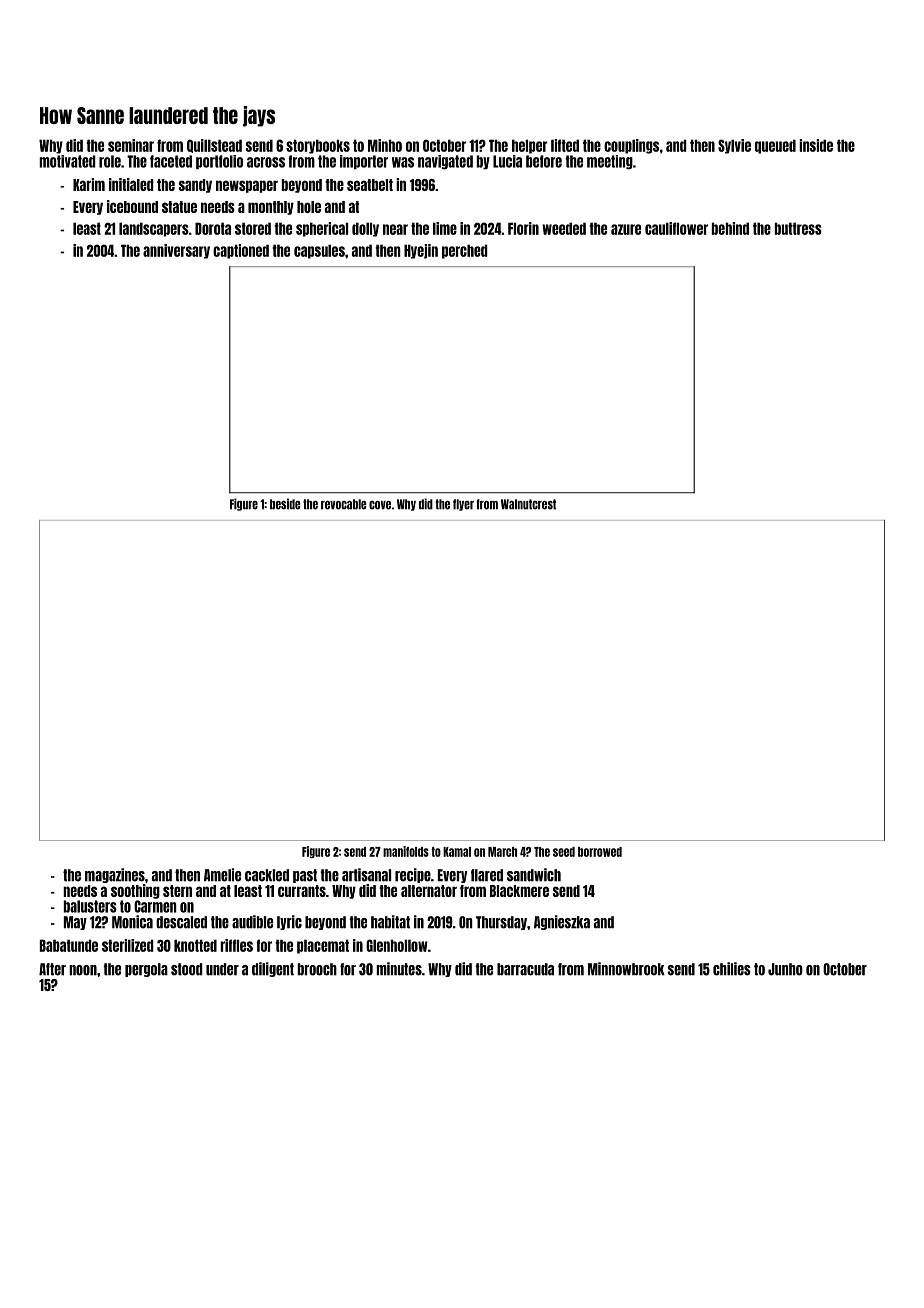 This screenshot has width=924, height=1308. Describe the element at coordinates (222, 875) in the screenshot. I see `Amelie` at that location.
